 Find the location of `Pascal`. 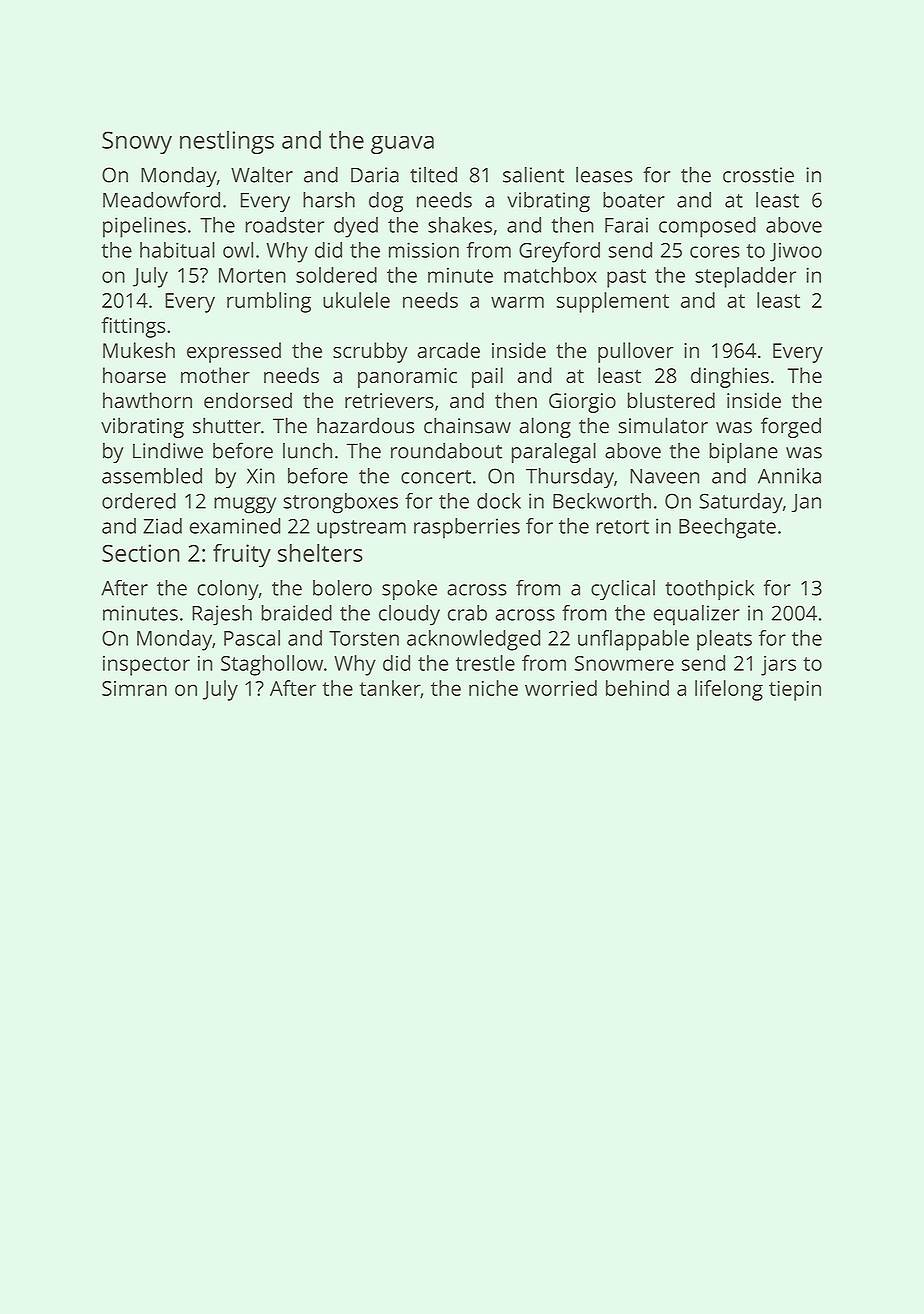

Pascal is located at coordinates (252, 638).
